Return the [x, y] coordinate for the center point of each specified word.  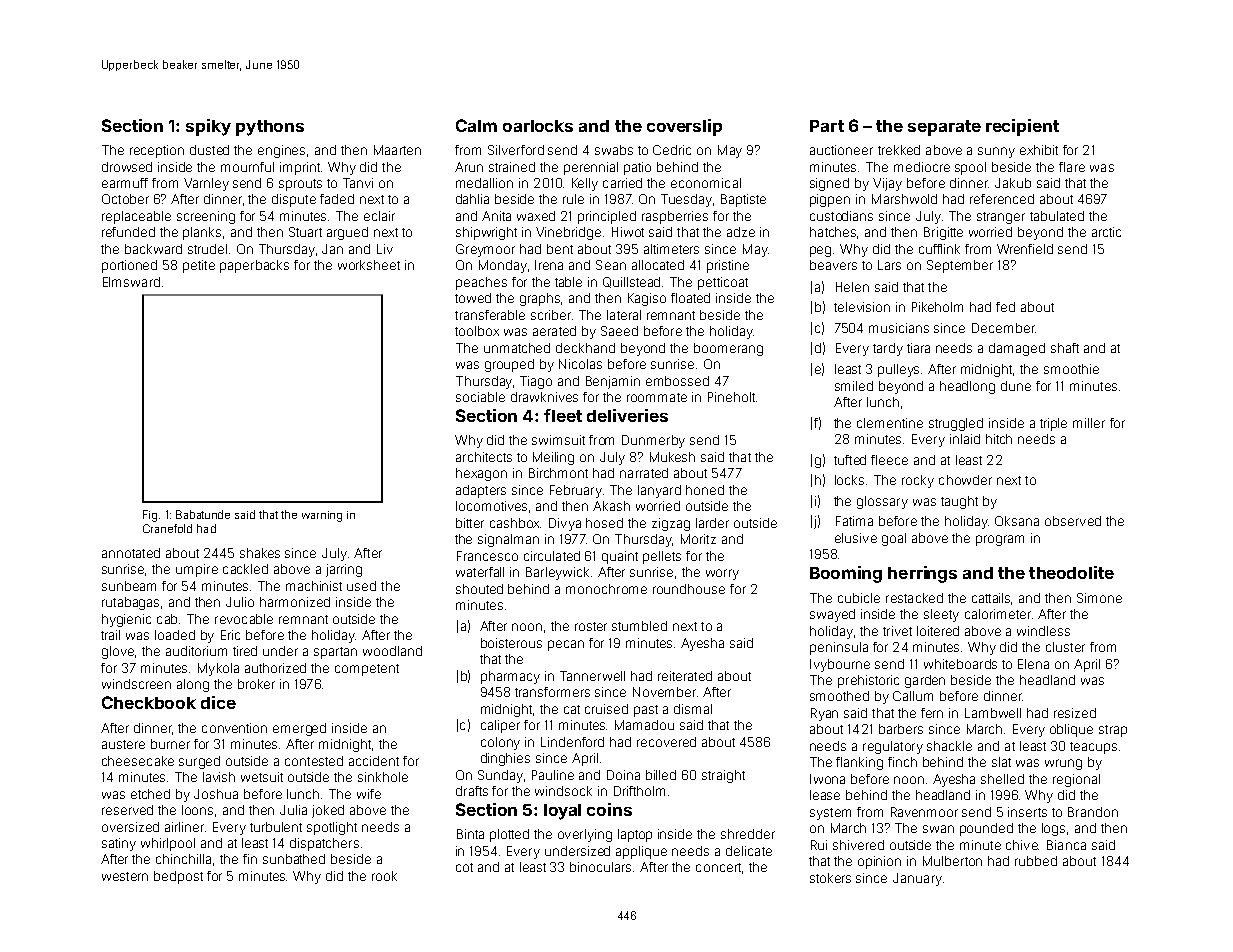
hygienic [126, 620]
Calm [476, 125]
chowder [965, 480]
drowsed [127, 167]
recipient [1022, 127]
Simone [1099, 598]
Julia [293, 810]
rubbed [1036, 861]
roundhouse [689, 589]
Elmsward [131, 282]
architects [484, 457]
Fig [150, 516]
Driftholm [639, 791]
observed [1073, 521]
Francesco [487, 556]
